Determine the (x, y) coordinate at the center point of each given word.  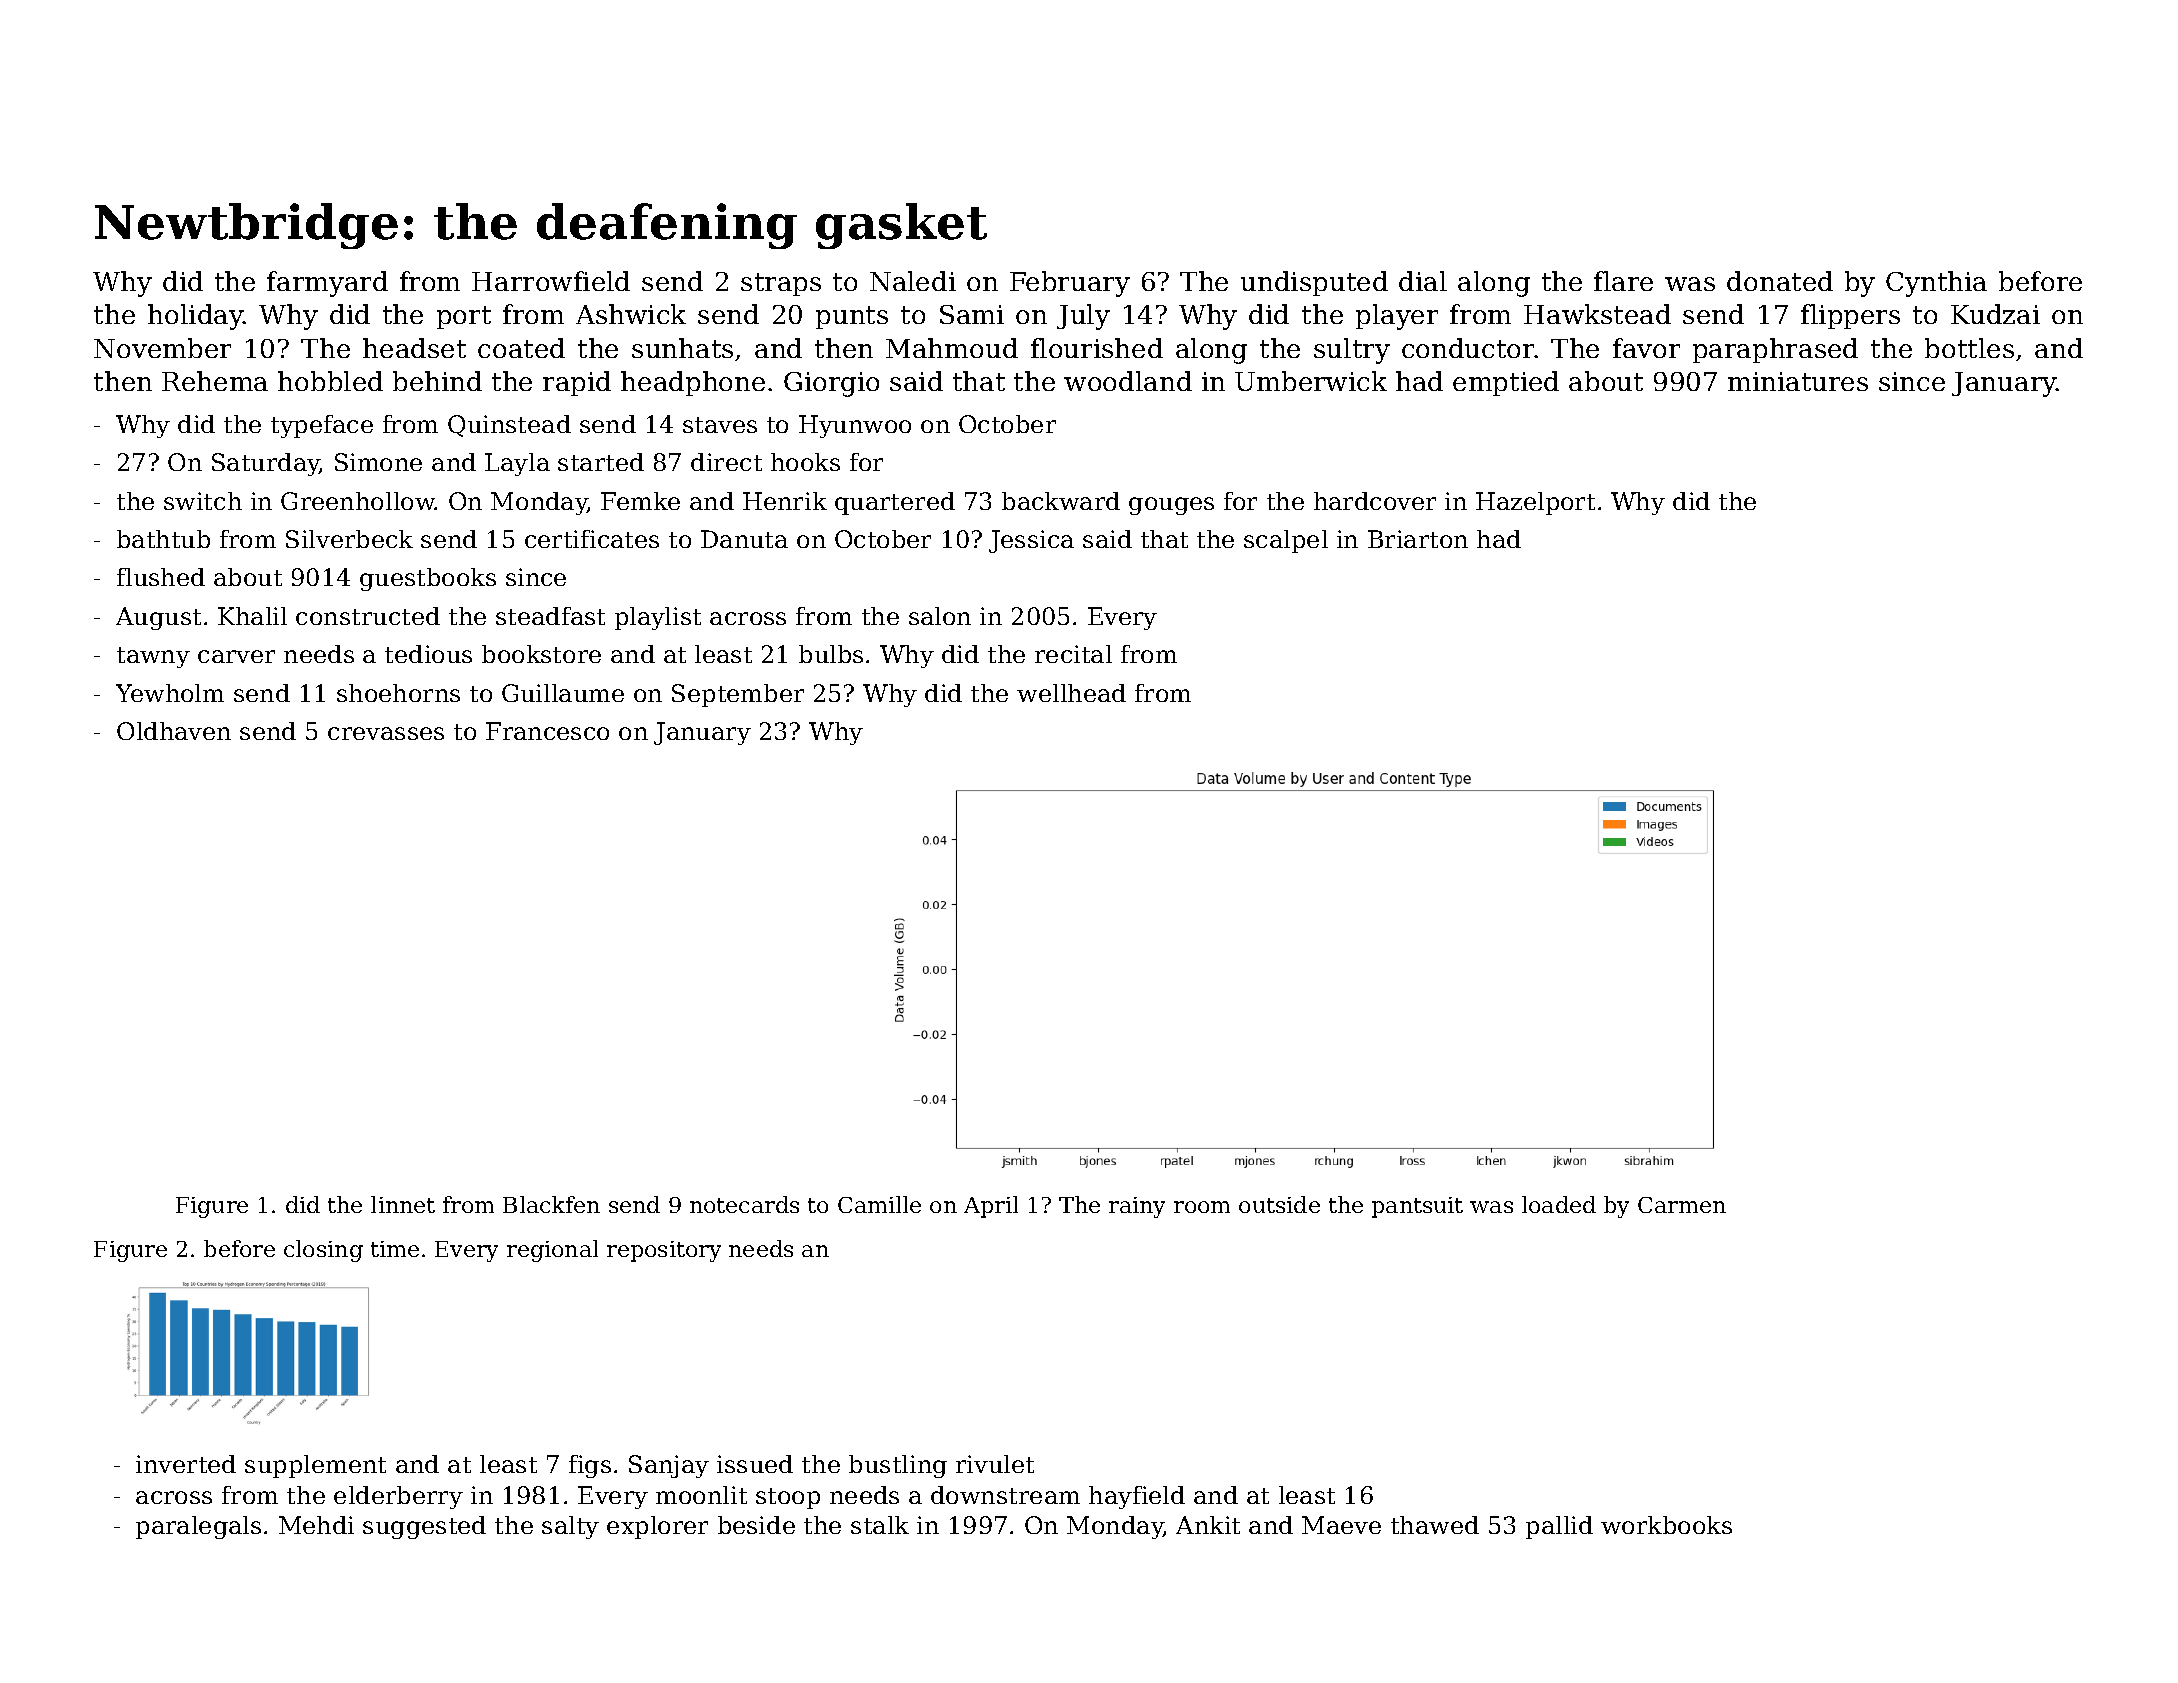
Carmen (1682, 1205)
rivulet (995, 1464)
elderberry (398, 1497)
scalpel (1286, 541)
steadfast (550, 616)
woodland (1128, 381)
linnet (403, 1204)
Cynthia (1936, 284)
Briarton (1418, 539)
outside (1279, 1204)
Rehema (215, 381)
